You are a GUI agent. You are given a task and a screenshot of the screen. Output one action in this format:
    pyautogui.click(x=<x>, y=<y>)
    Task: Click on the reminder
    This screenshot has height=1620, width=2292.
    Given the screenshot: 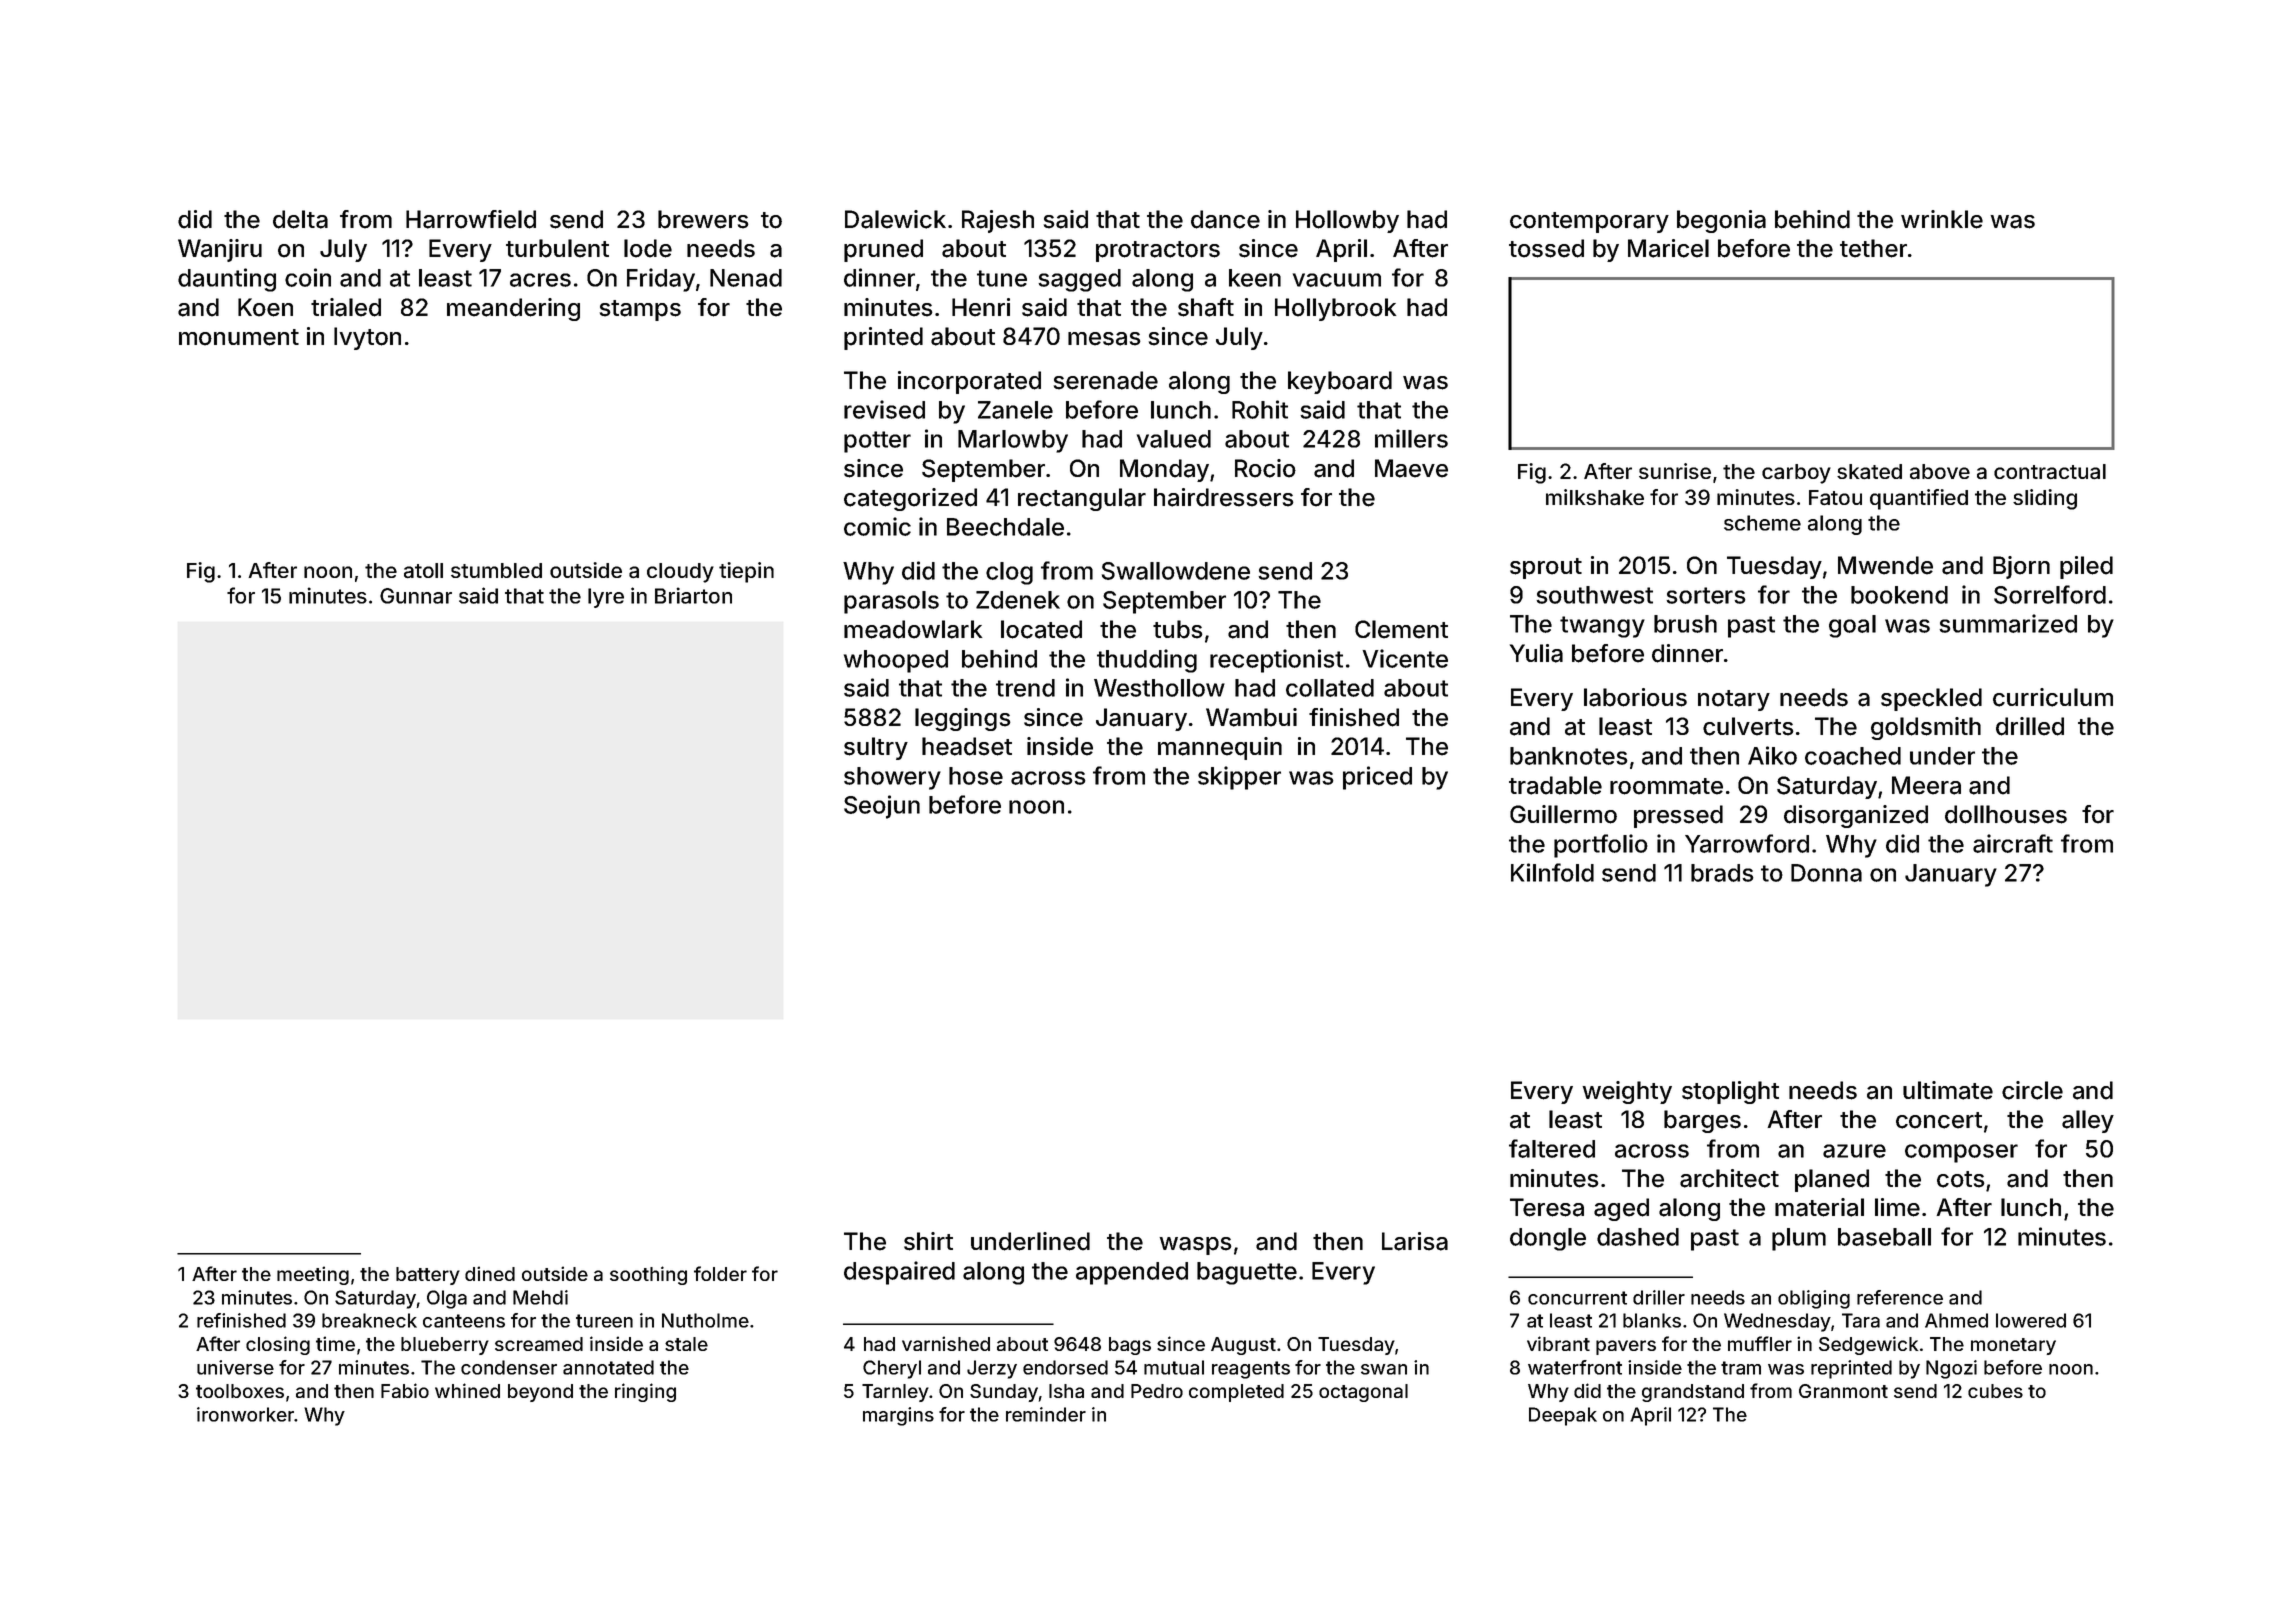 What is the action you would take?
    pyautogui.click(x=1046, y=1414)
